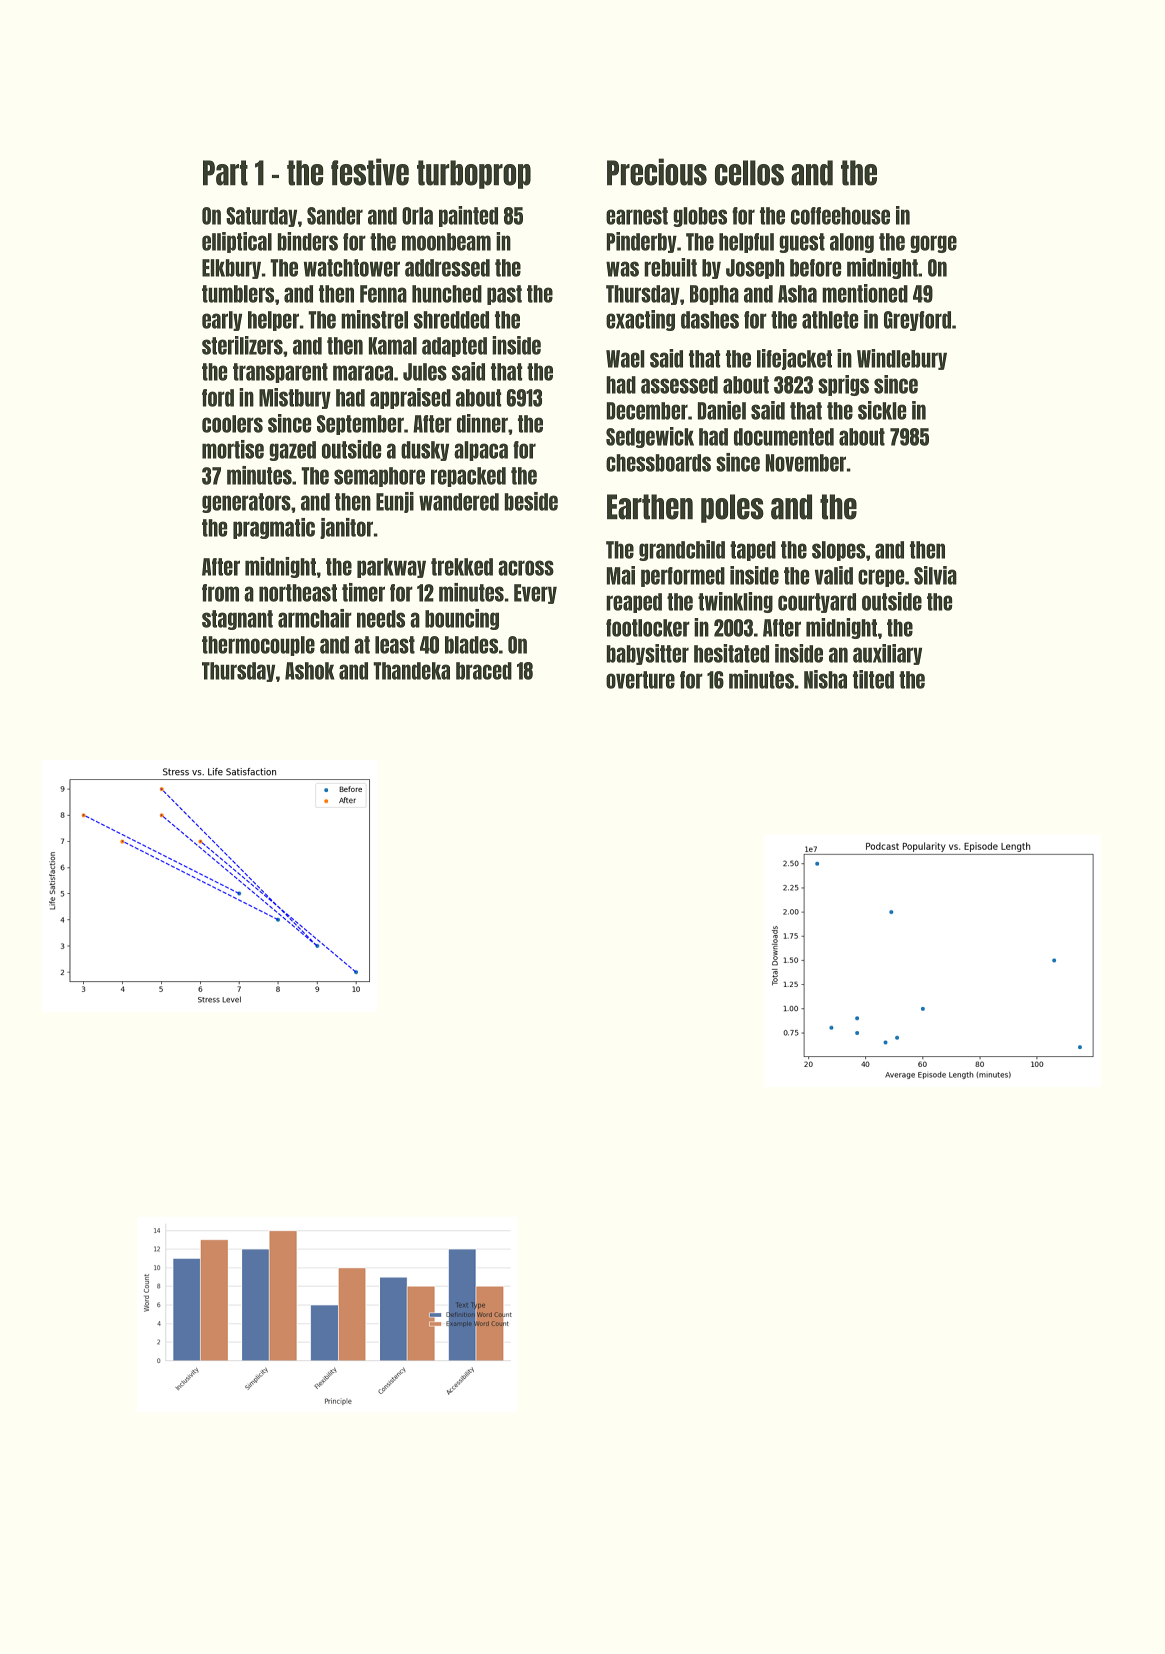 This screenshot has width=1165, height=1654. I want to click on sickle, so click(882, 410).
